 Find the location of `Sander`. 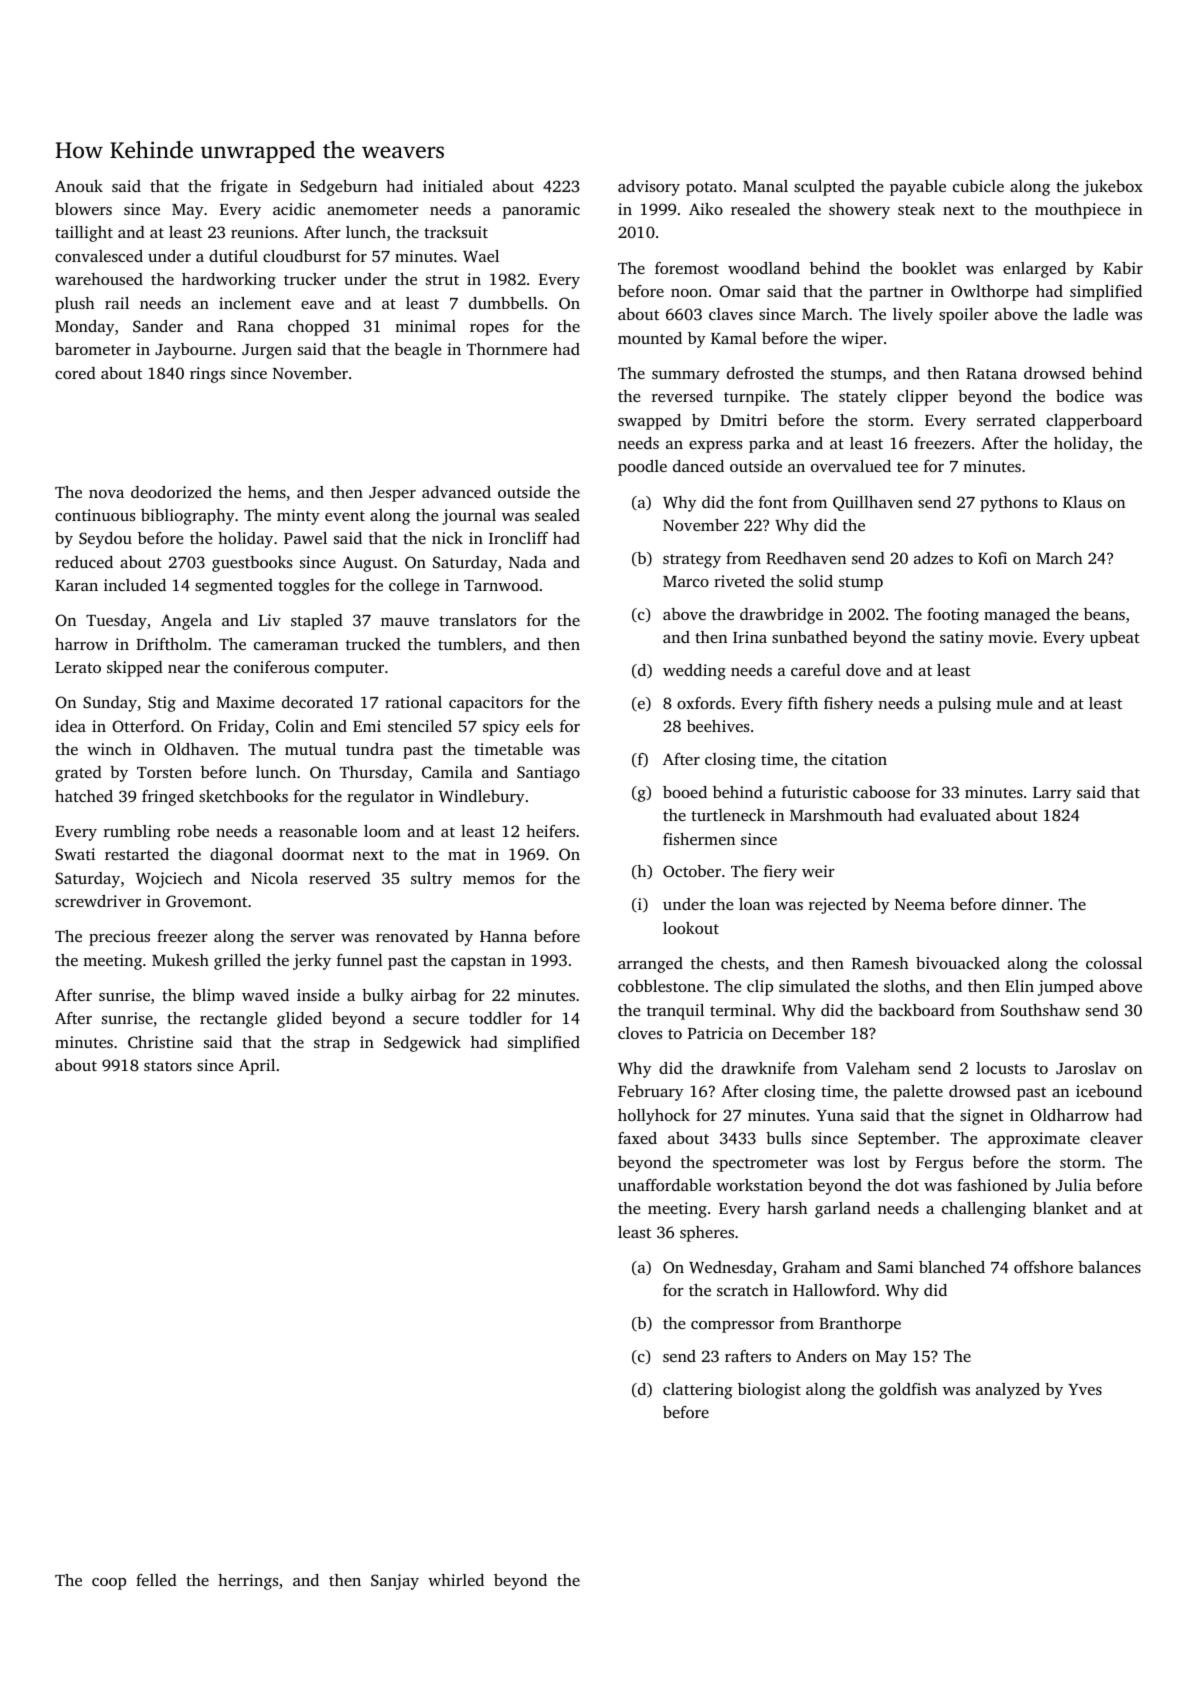

Sander is located at coordinates (158, 326).
